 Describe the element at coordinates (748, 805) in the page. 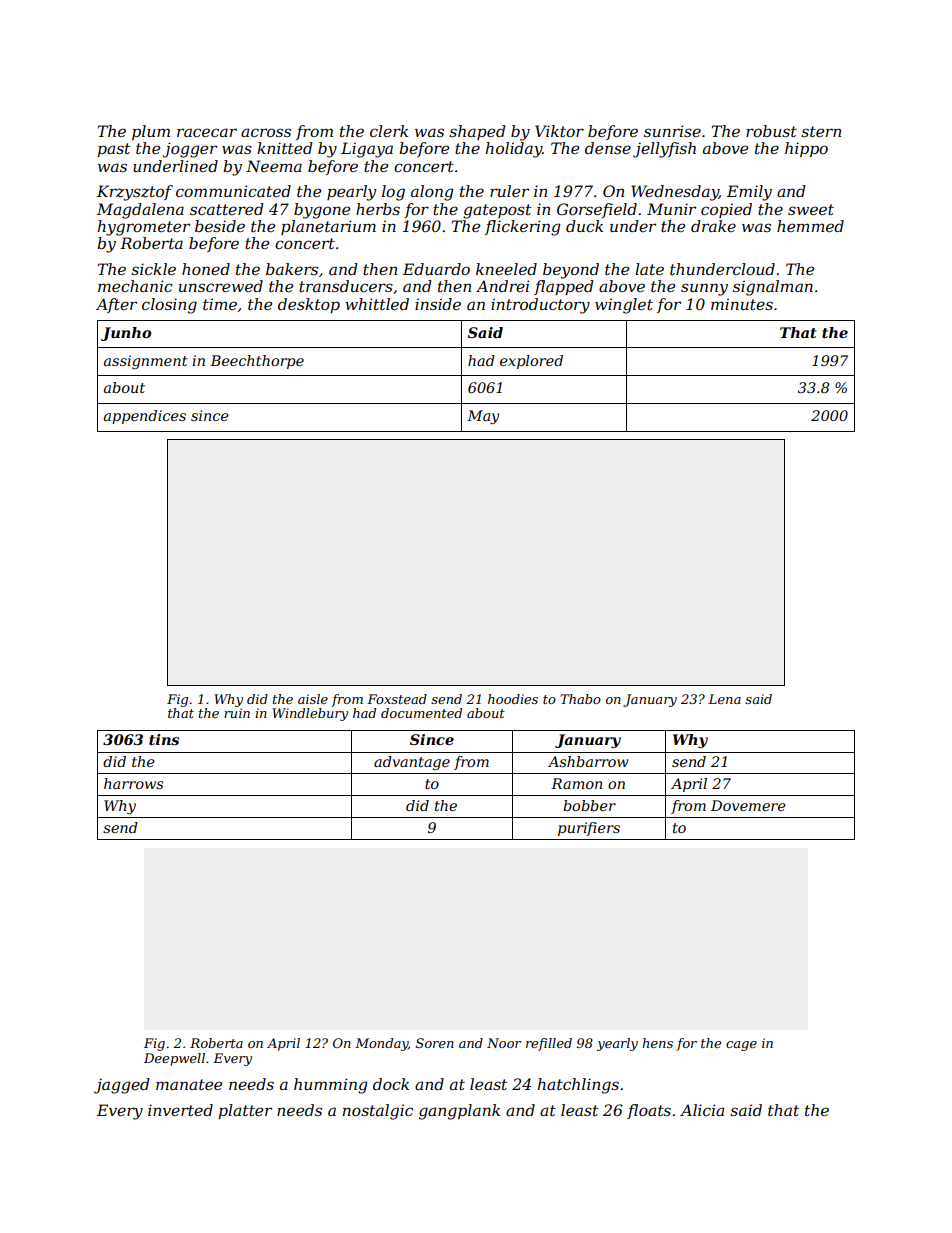

I see `Dovemere` at that location.
